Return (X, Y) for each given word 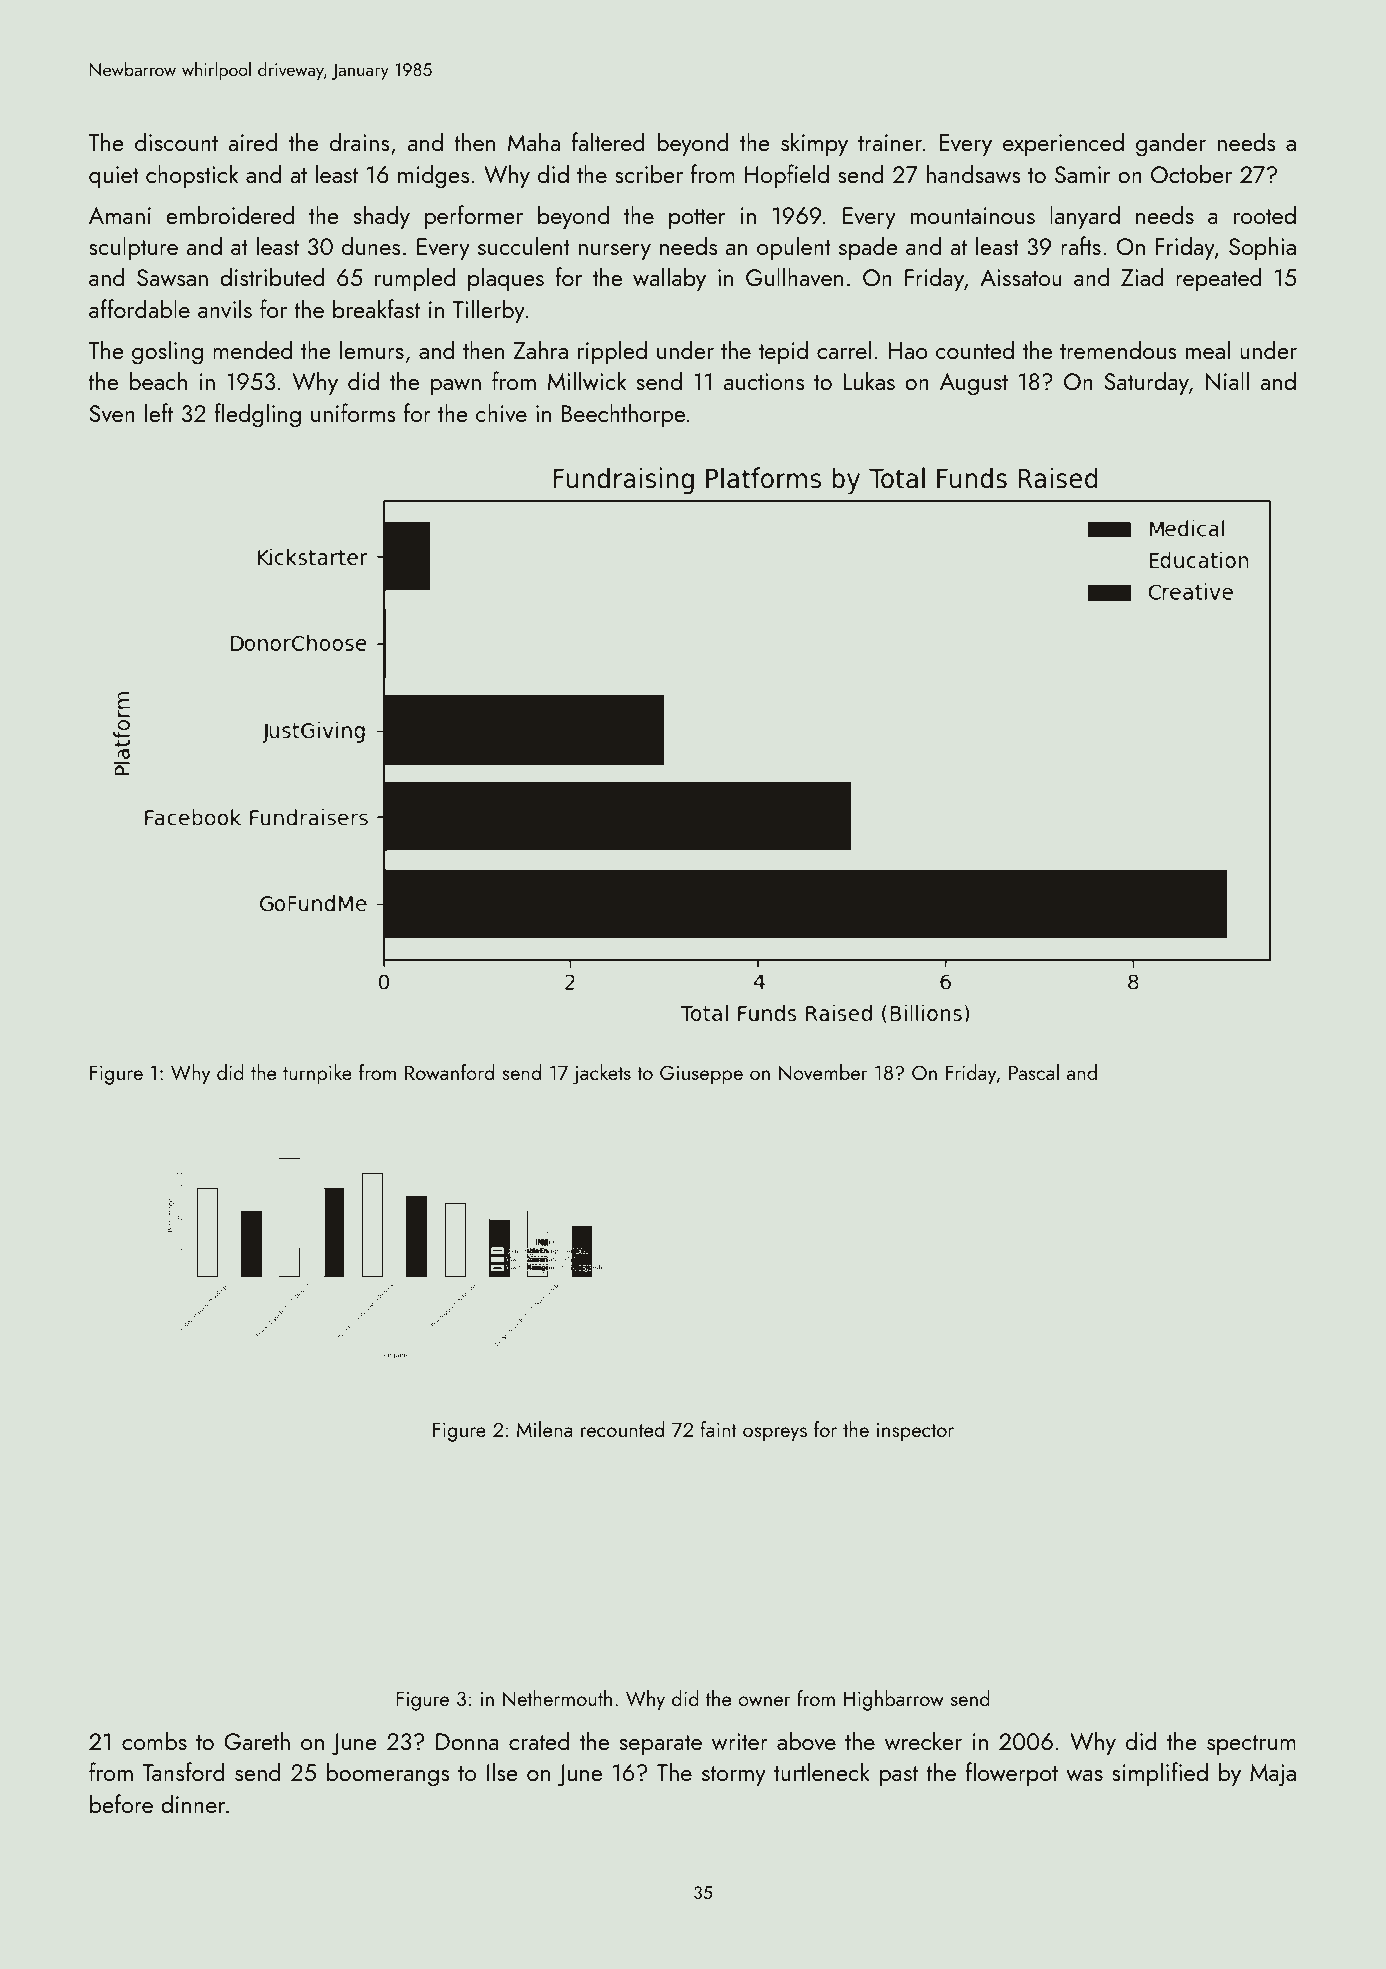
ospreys (775, 1434)
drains (360, 141)
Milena (545, 1429)
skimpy (814, 144)
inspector (915, 1432)
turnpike (317, 1074)
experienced (1063, 144)
